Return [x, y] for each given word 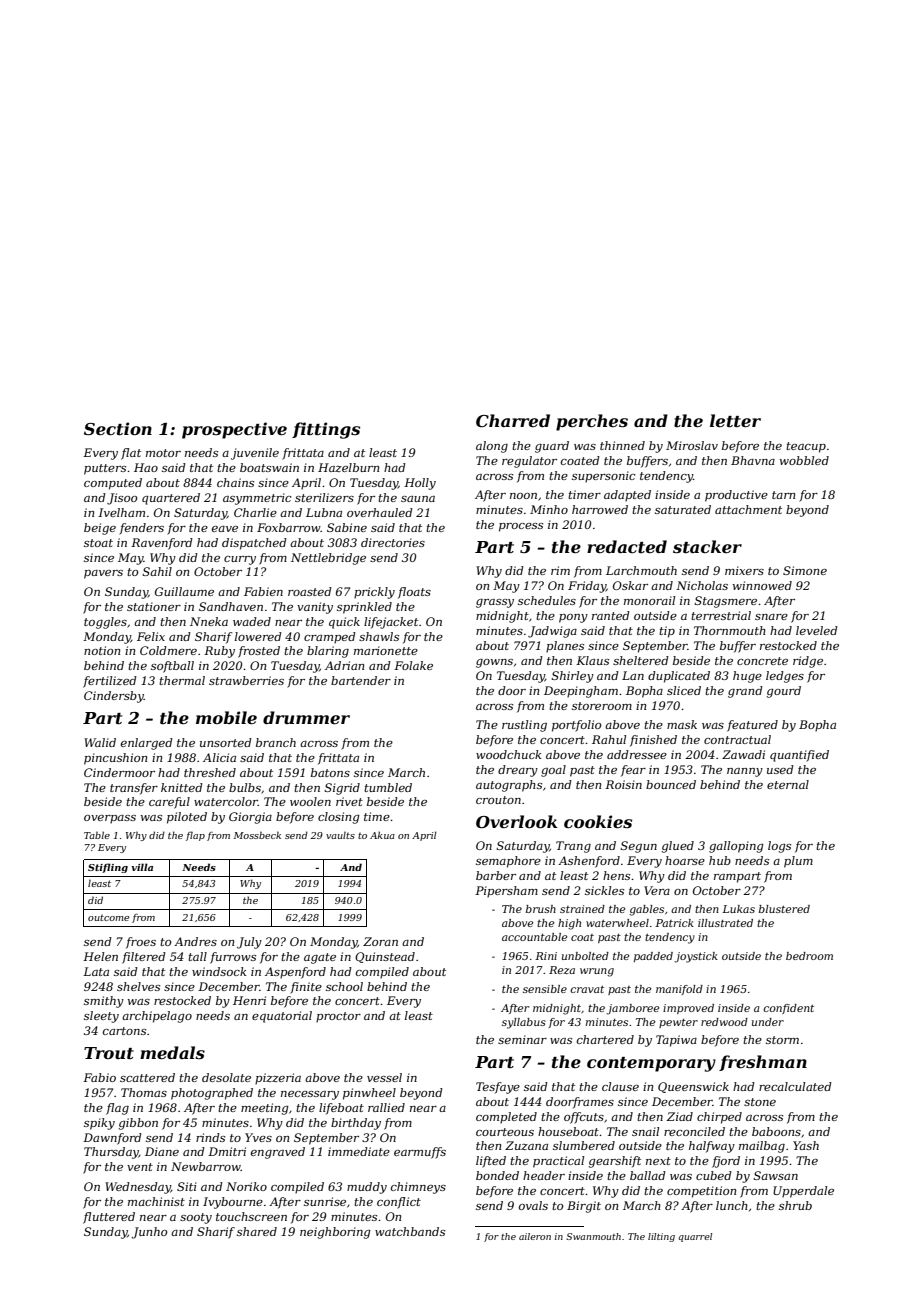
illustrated [725, 923]
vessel [384, 1077]
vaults [340, 835]
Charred [513, 420]
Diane [162, 1151]
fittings [326, 430]
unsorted [226, 742]
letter [735, 420]
